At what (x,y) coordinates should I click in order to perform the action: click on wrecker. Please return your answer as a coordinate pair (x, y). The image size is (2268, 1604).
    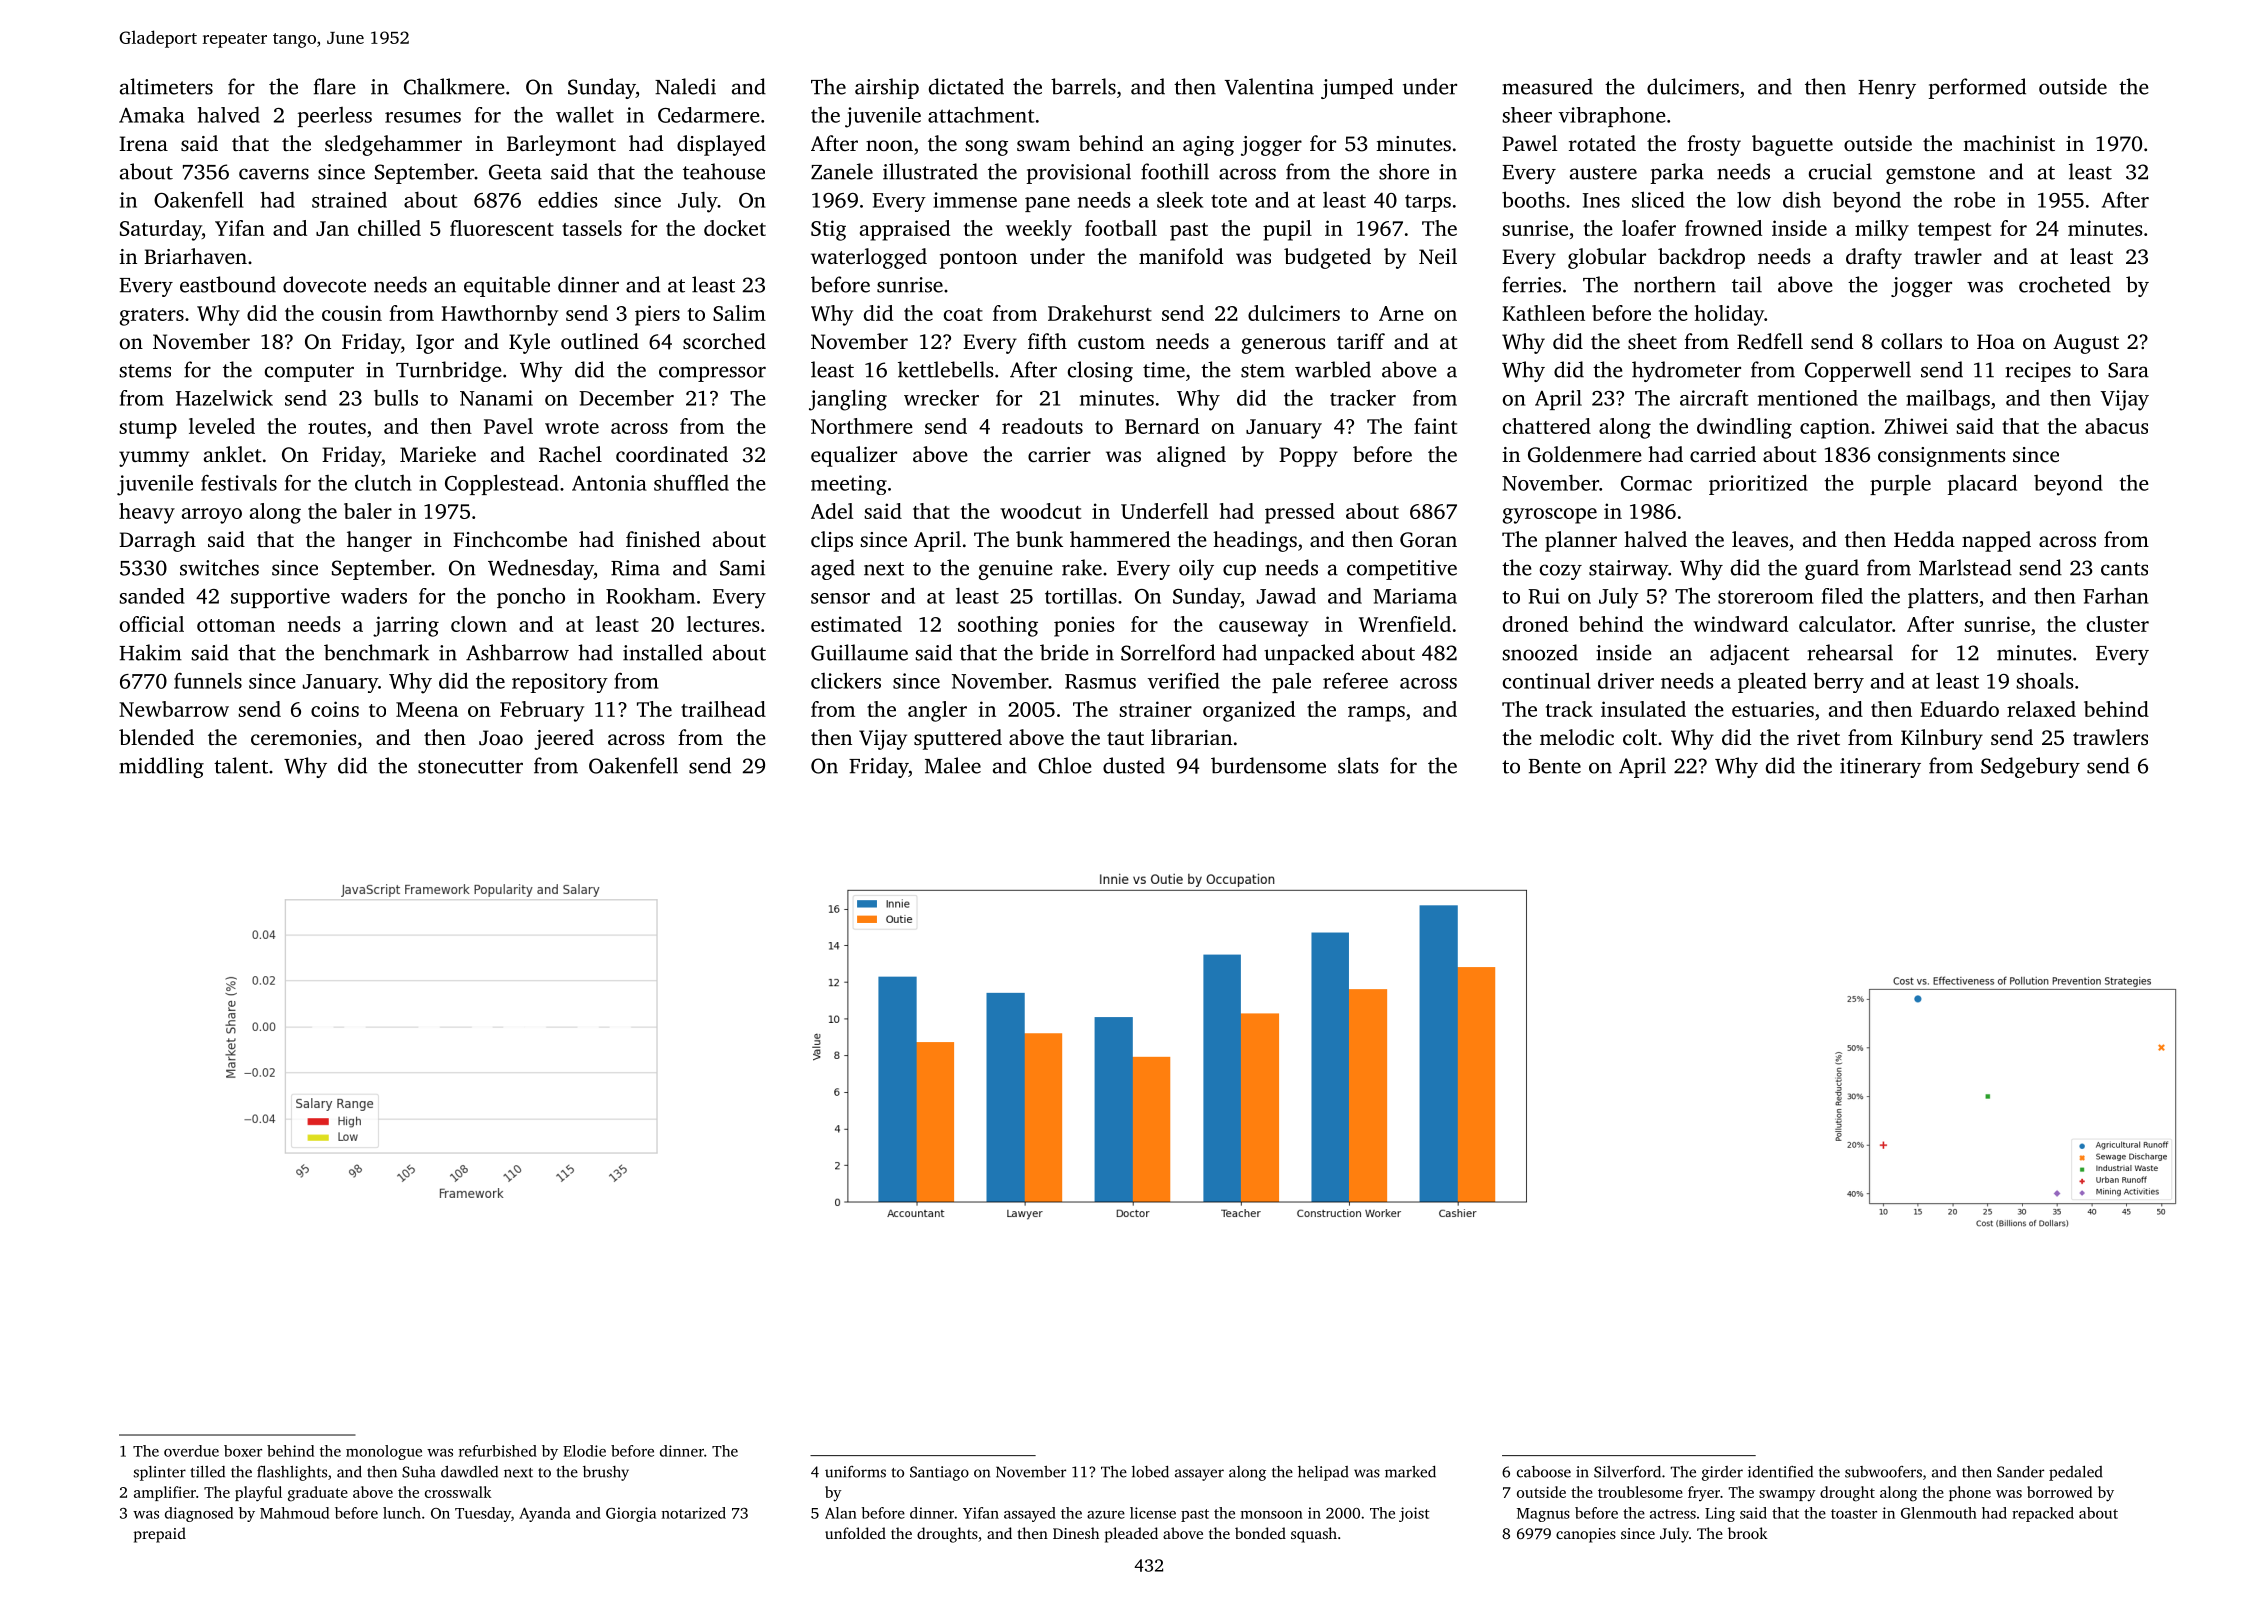
    Looking at the image, I should click on (941, 397).
